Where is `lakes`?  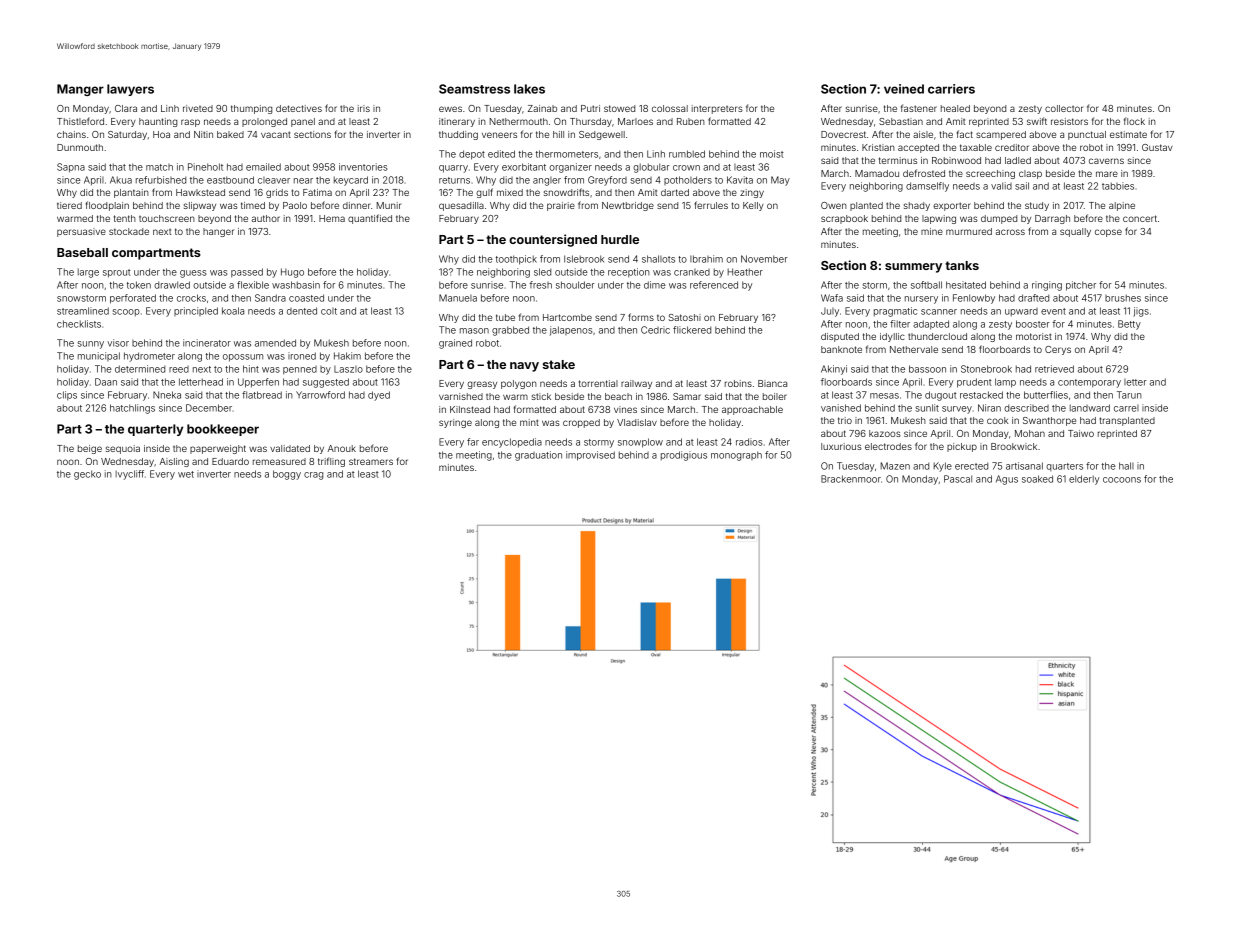 lakes is located at coordinates (529, 89).
